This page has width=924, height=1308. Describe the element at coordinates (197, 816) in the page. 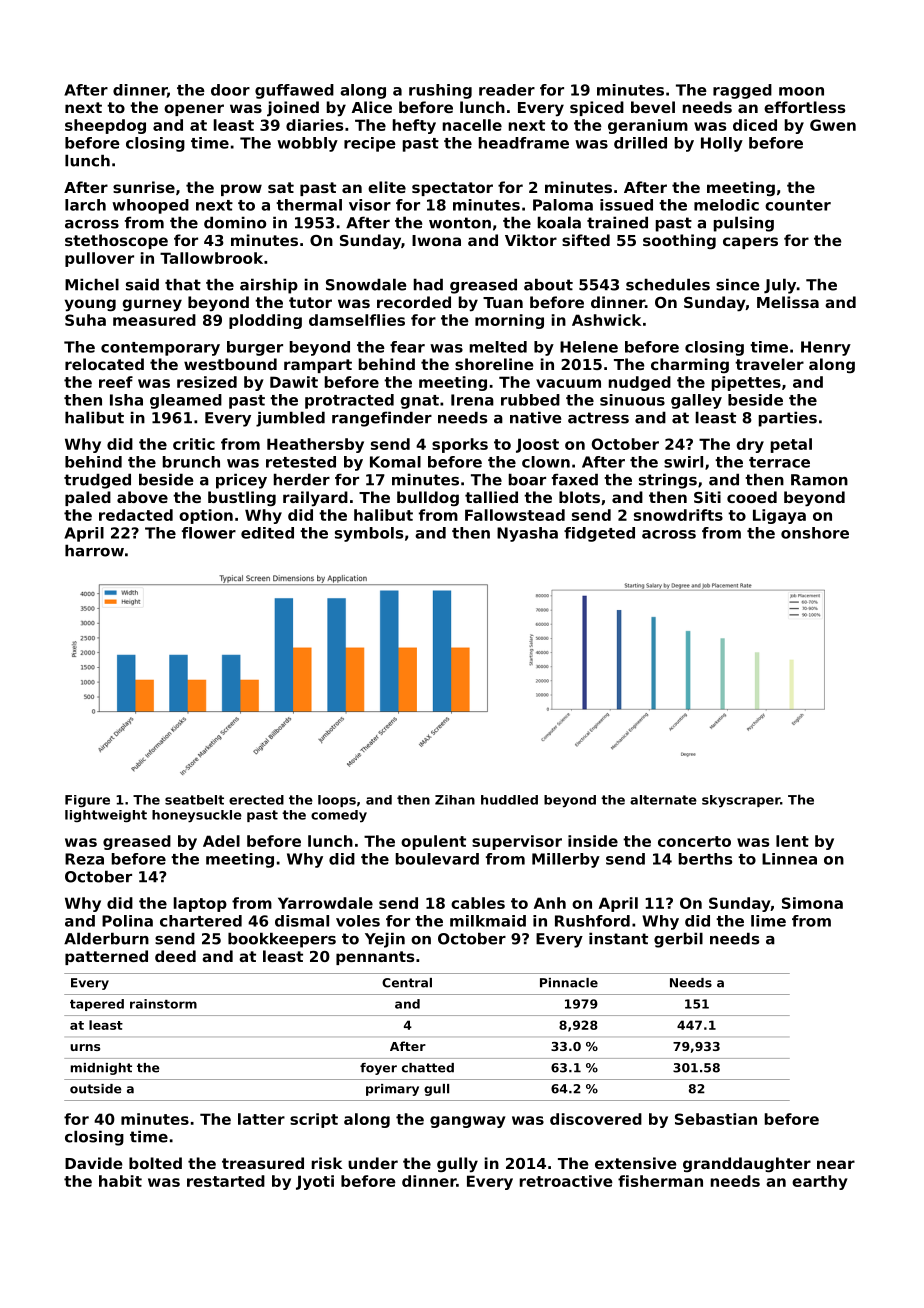

I see `honeysuckle` at that location.
